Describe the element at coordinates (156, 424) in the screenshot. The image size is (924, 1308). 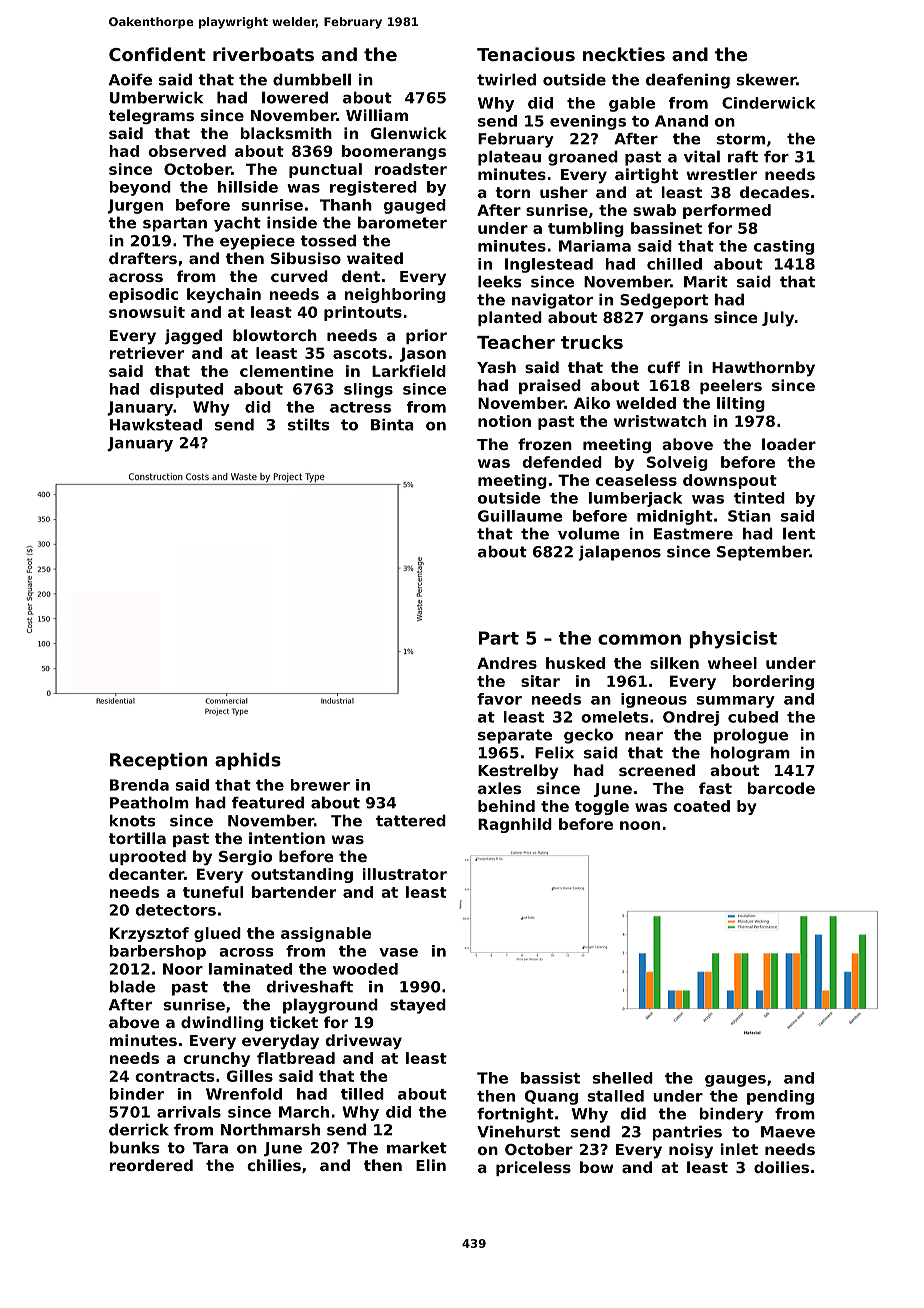
I see `Hawkstead` at that location.
